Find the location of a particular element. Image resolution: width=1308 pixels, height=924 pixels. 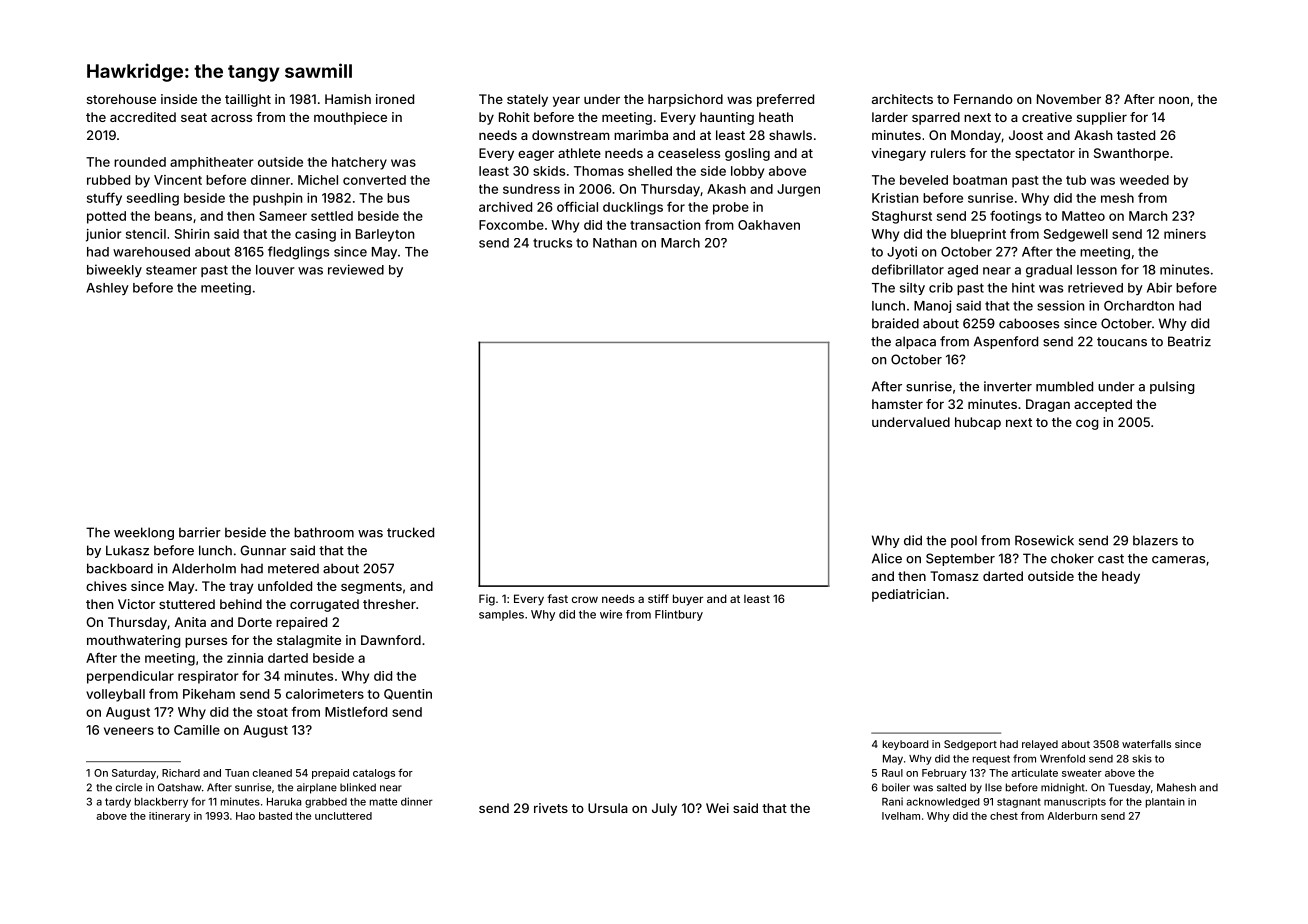

alpaca is located at coordinates (915, 342).
